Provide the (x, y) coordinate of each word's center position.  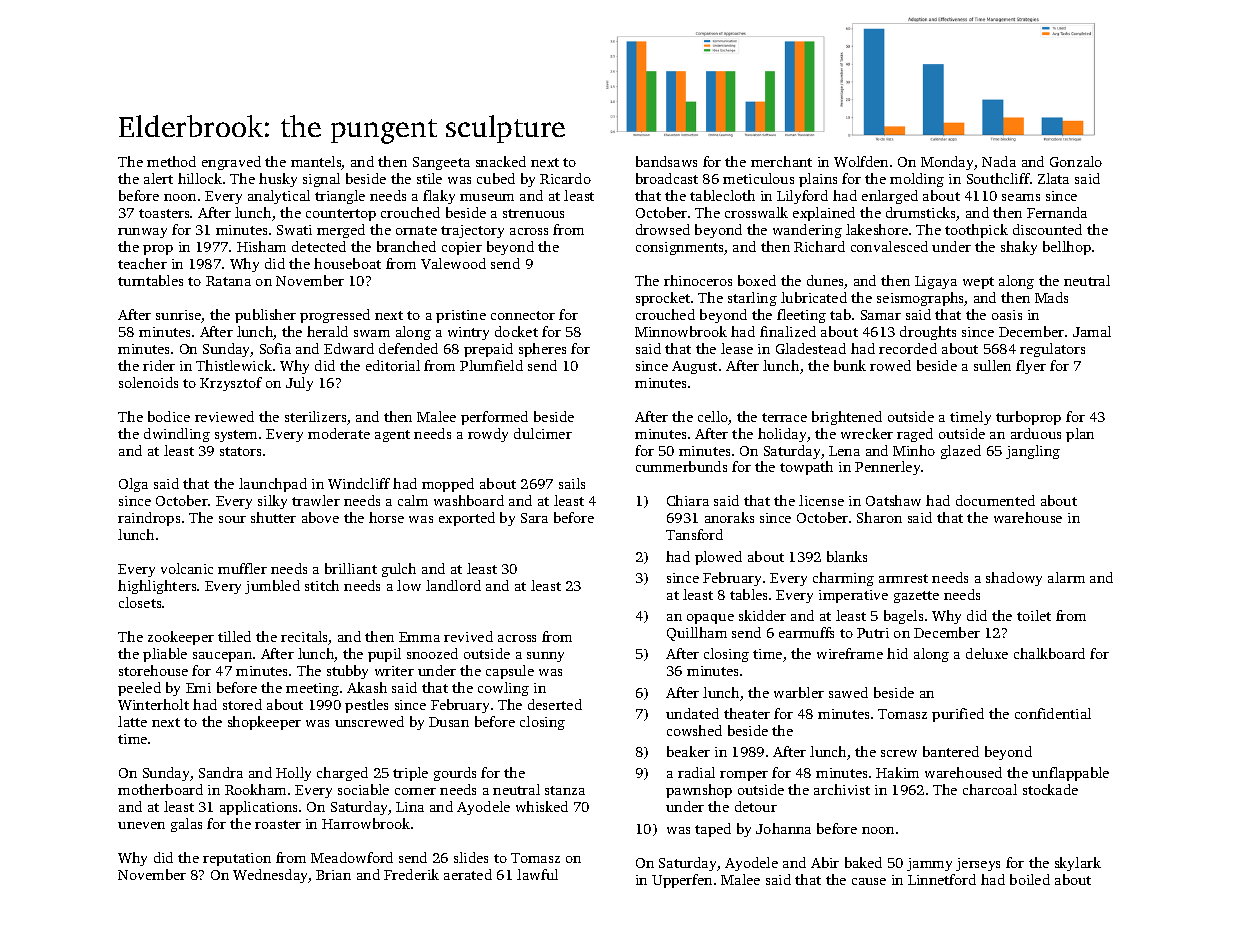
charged (342, 774)
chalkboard (1049, 653)
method (171, 161)
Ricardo (565, 178)
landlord (453, 585)
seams (1021, 197)
